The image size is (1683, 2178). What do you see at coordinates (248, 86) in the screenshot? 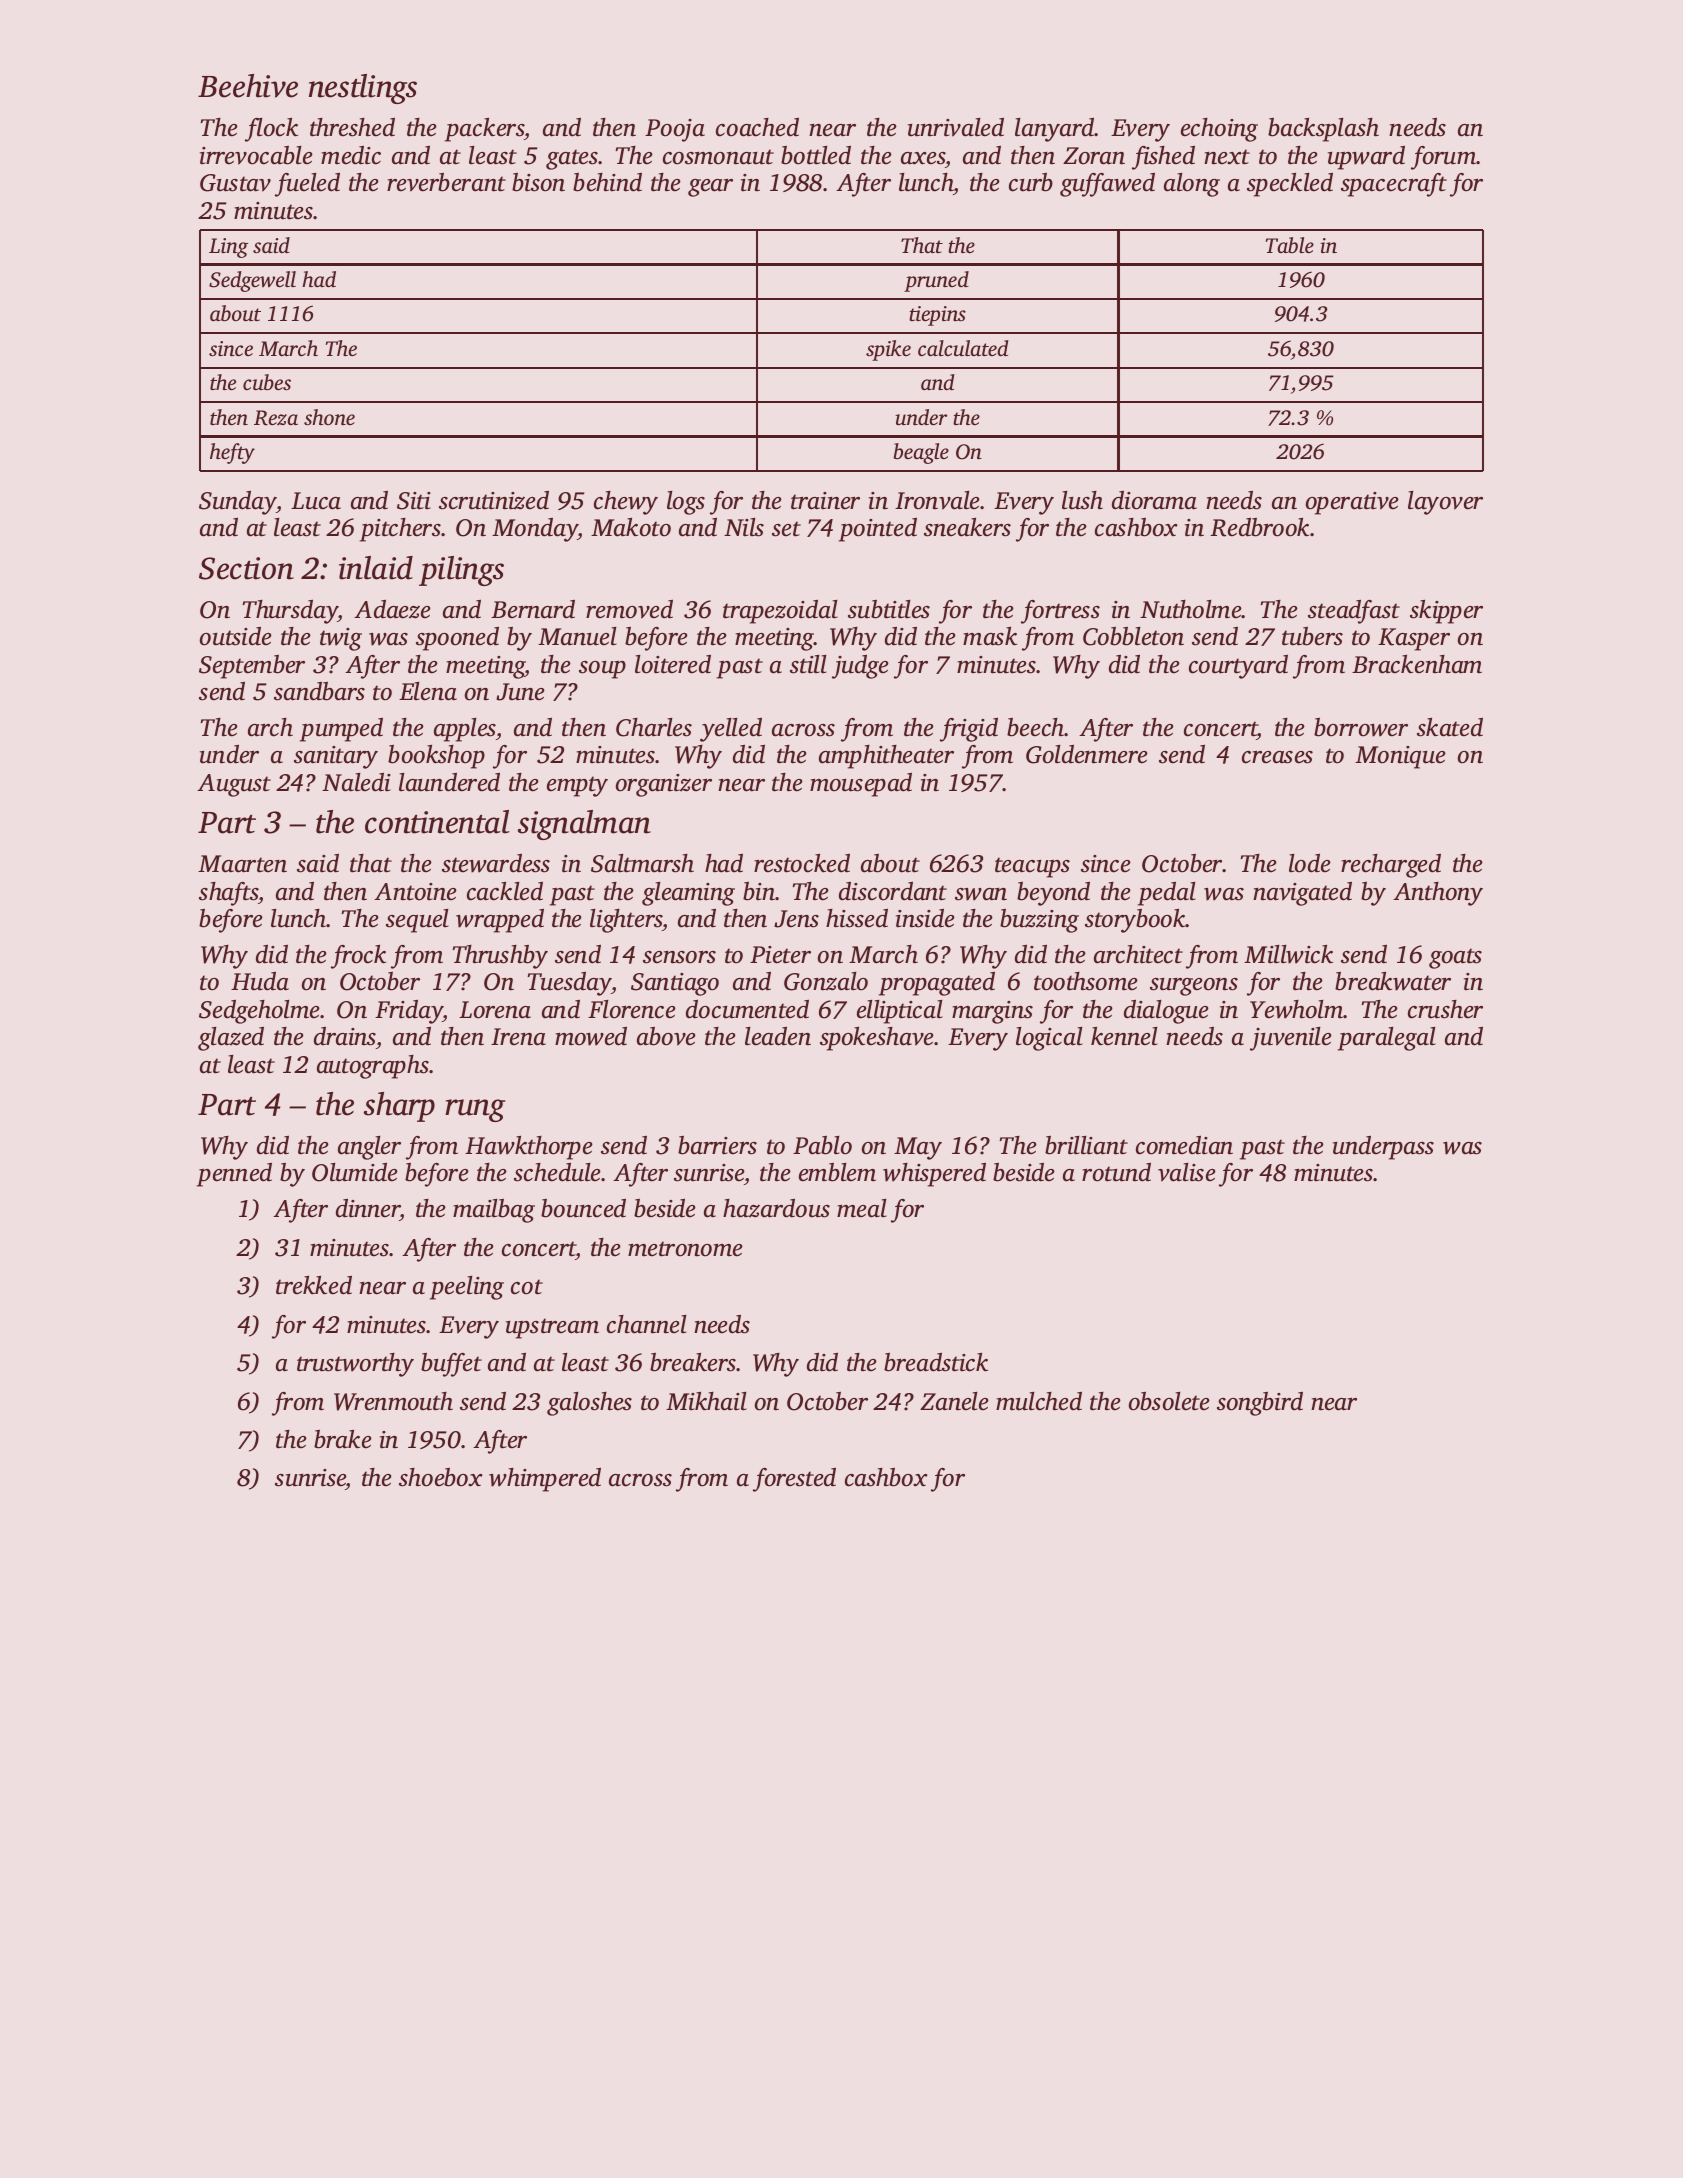
I see `Beehive` at bounding box center [248, 86].
